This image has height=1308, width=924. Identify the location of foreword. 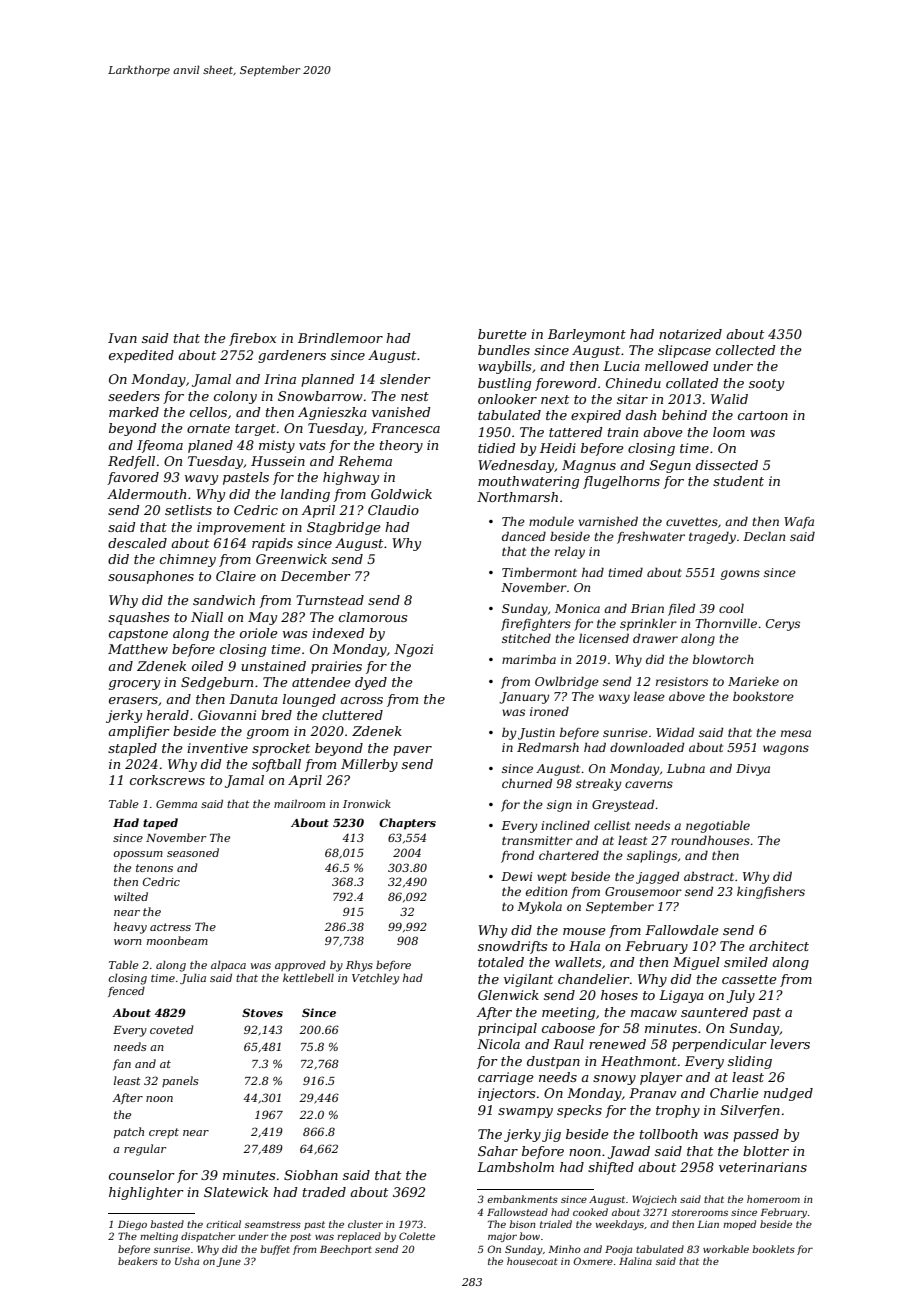
(566, 384).
